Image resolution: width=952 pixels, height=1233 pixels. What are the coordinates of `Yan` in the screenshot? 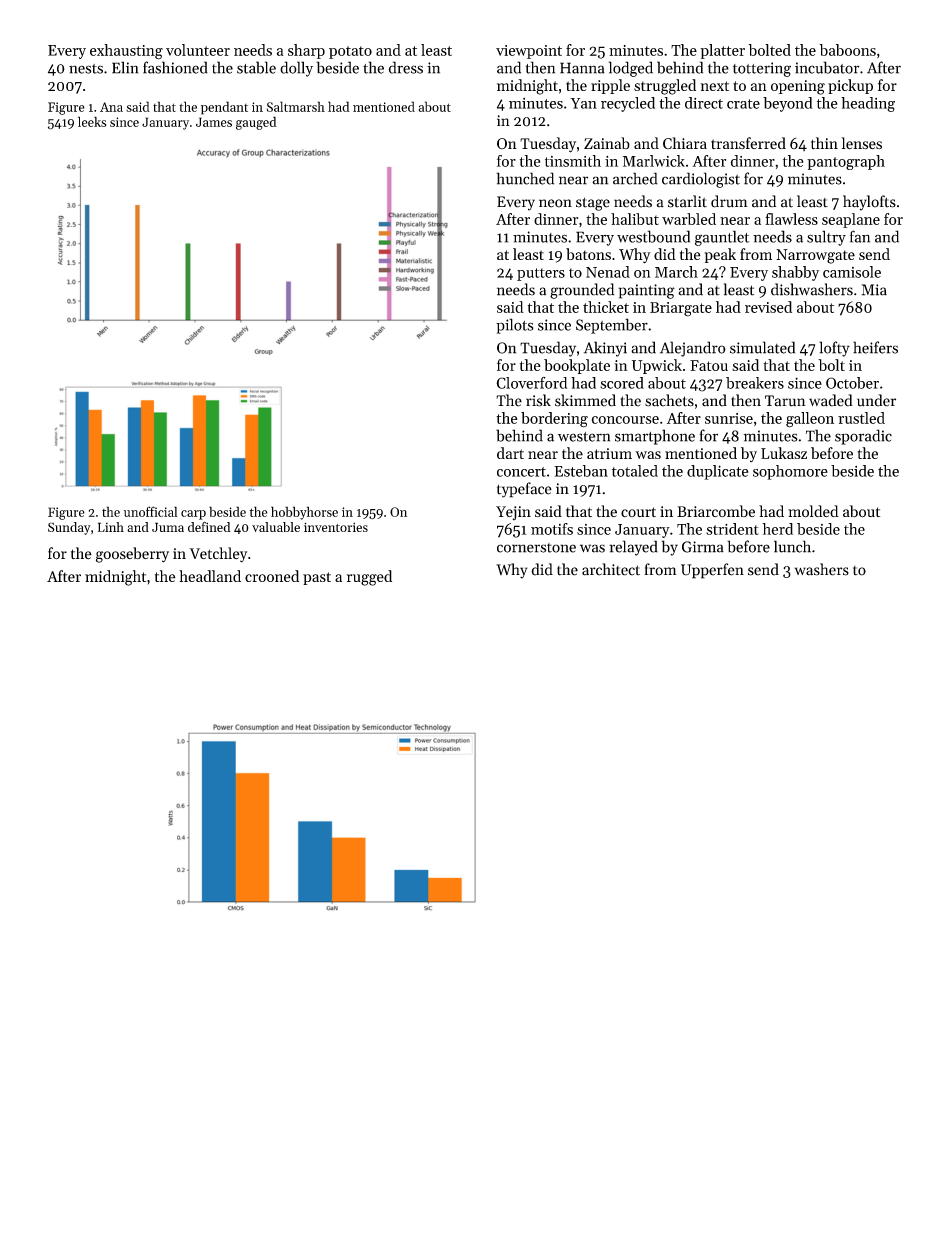 It's located at (583, 103).
